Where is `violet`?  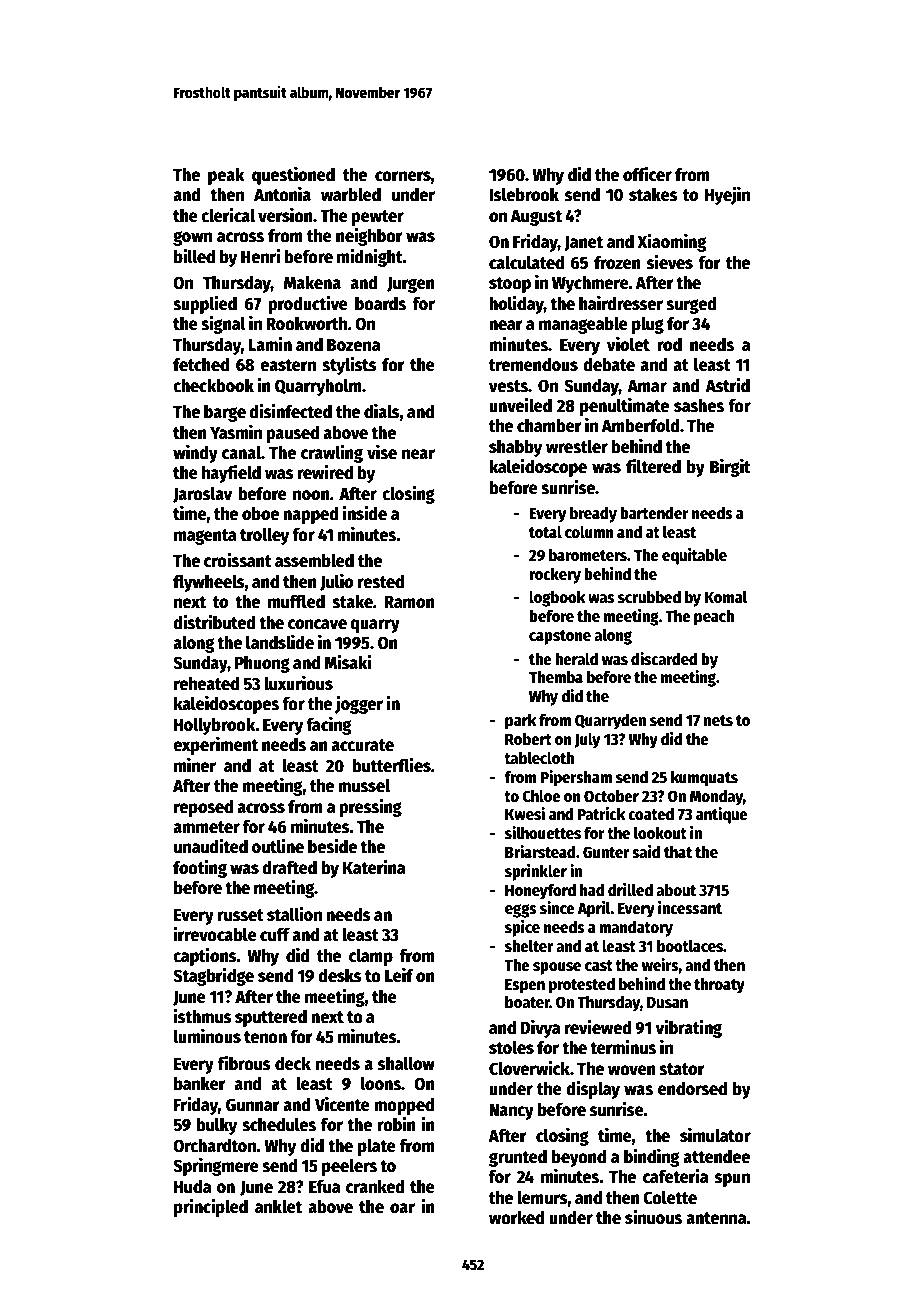 violet is located at coordinates (628, 344).
